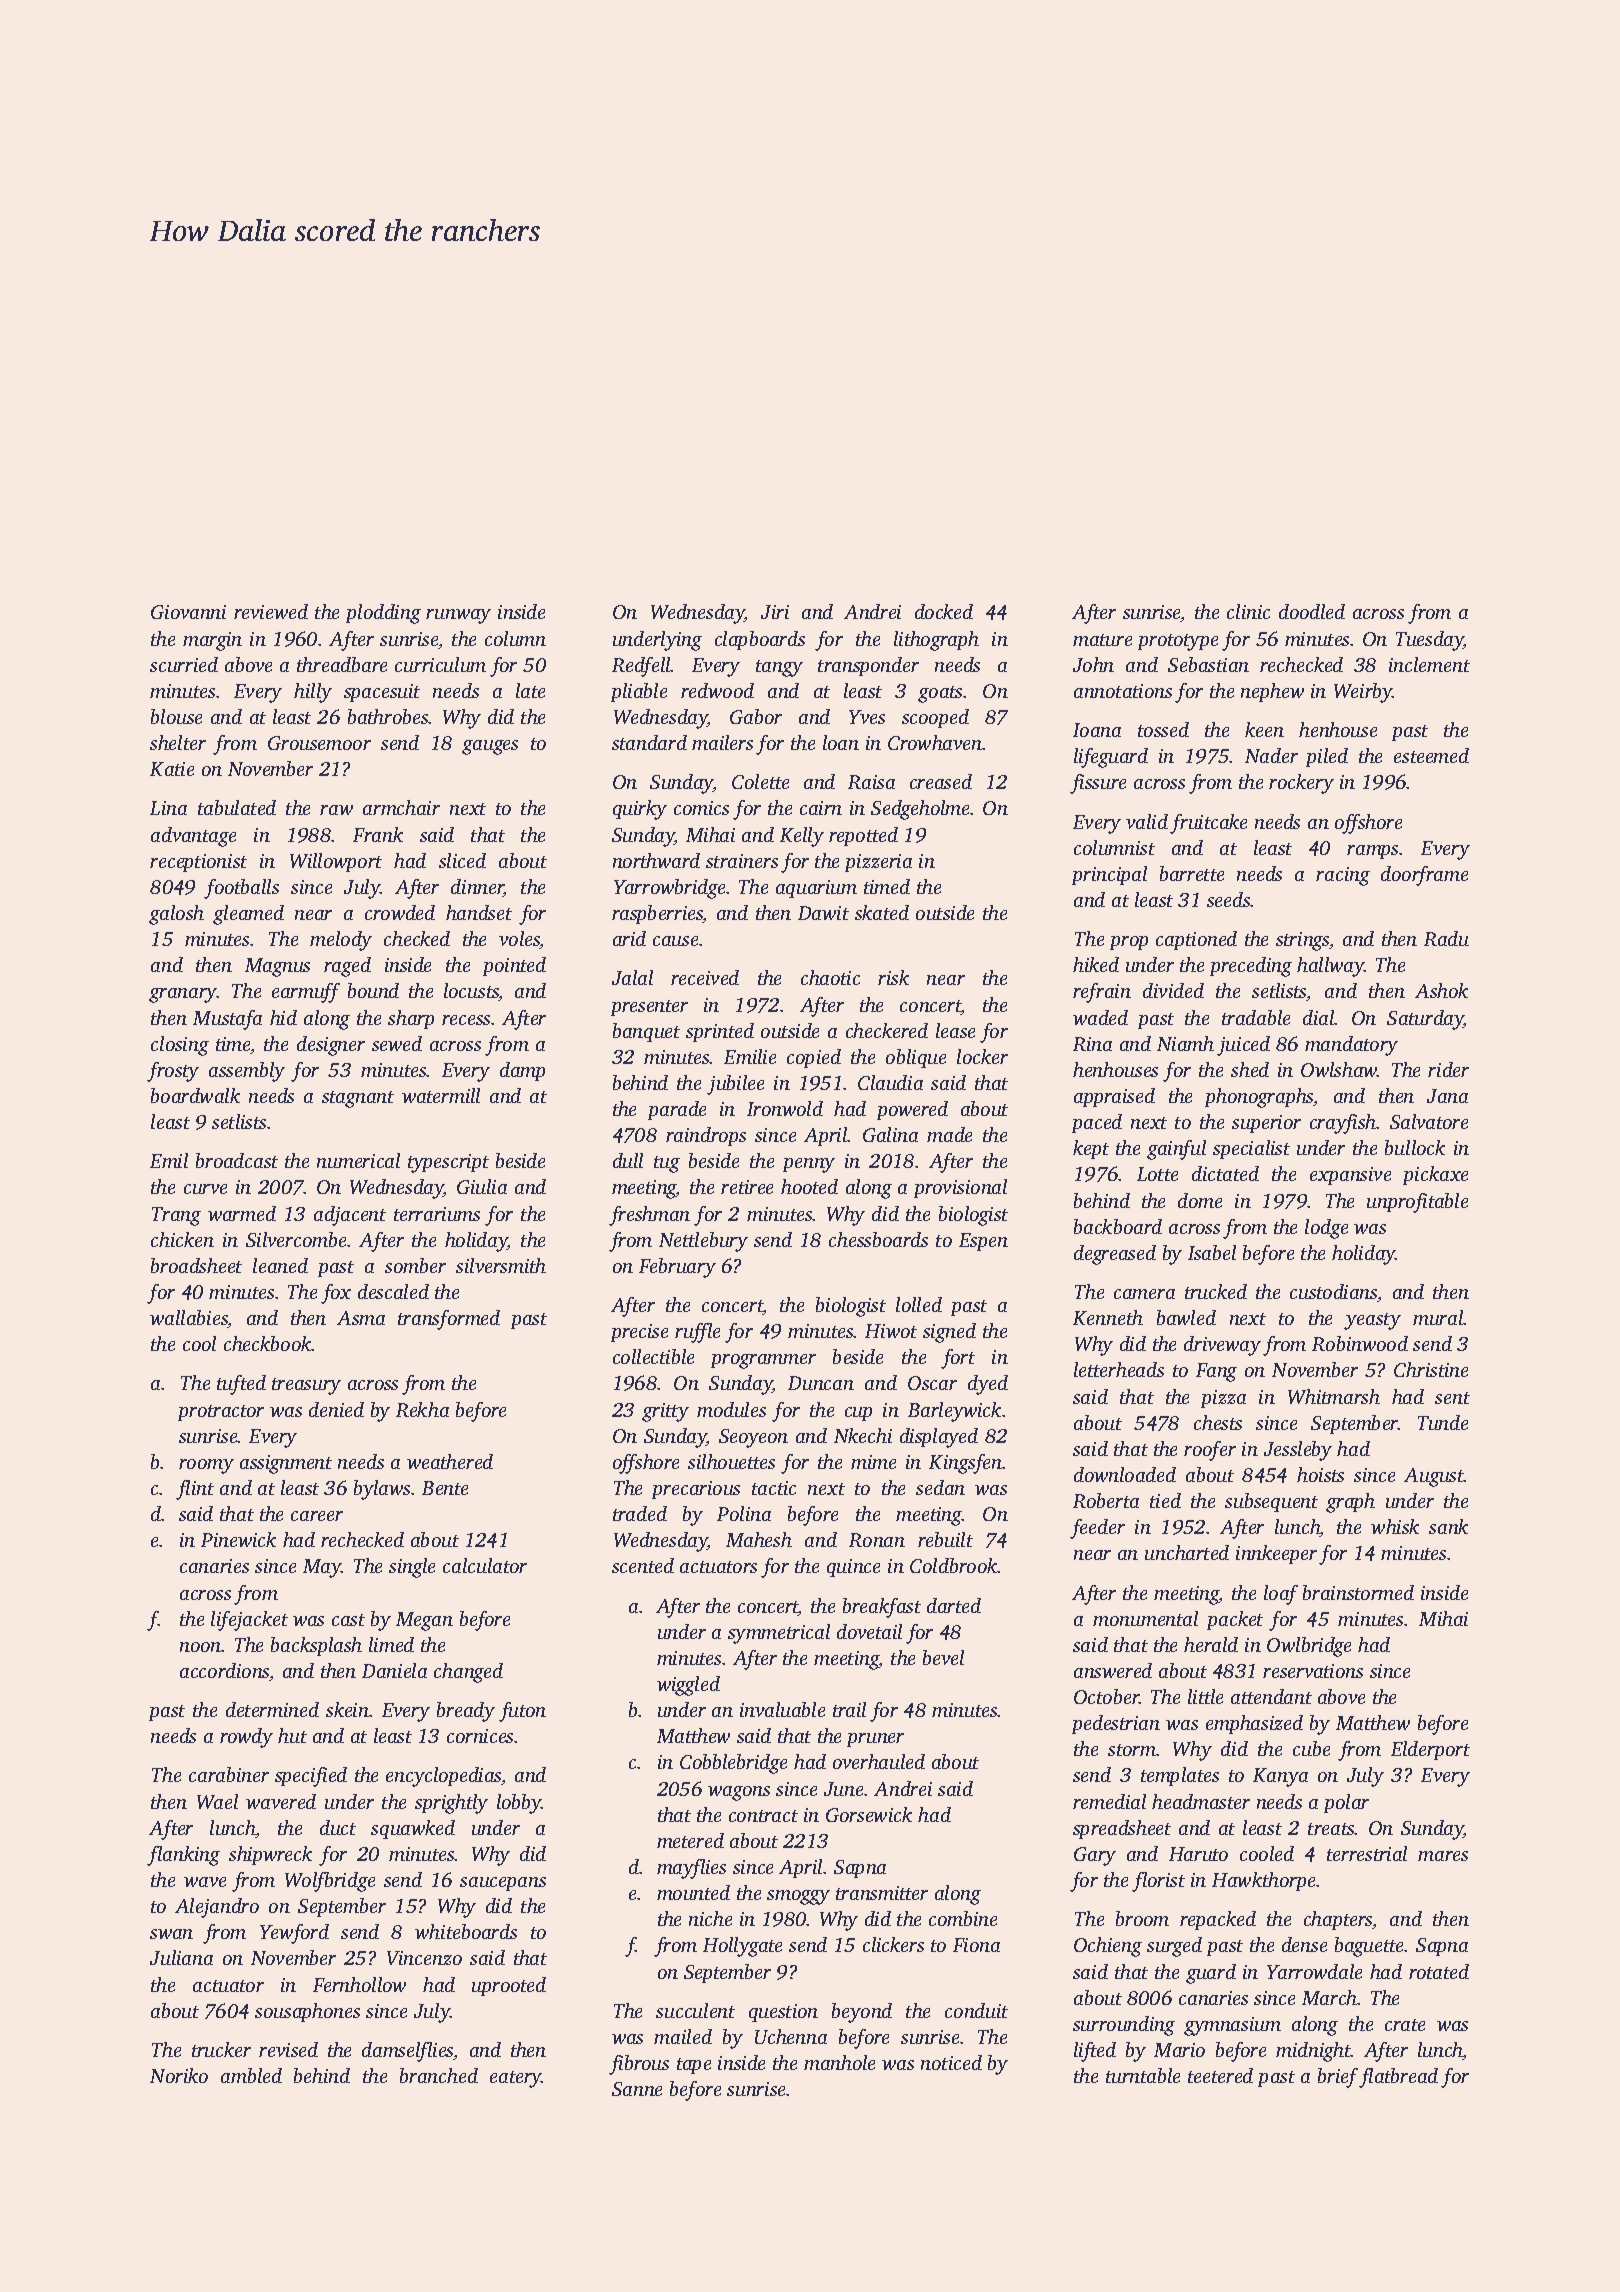 The height and width of the page is (2292, 1620). Describe the element at coordinates (179, 2075) in the page. I see `Noriko` at that location.
